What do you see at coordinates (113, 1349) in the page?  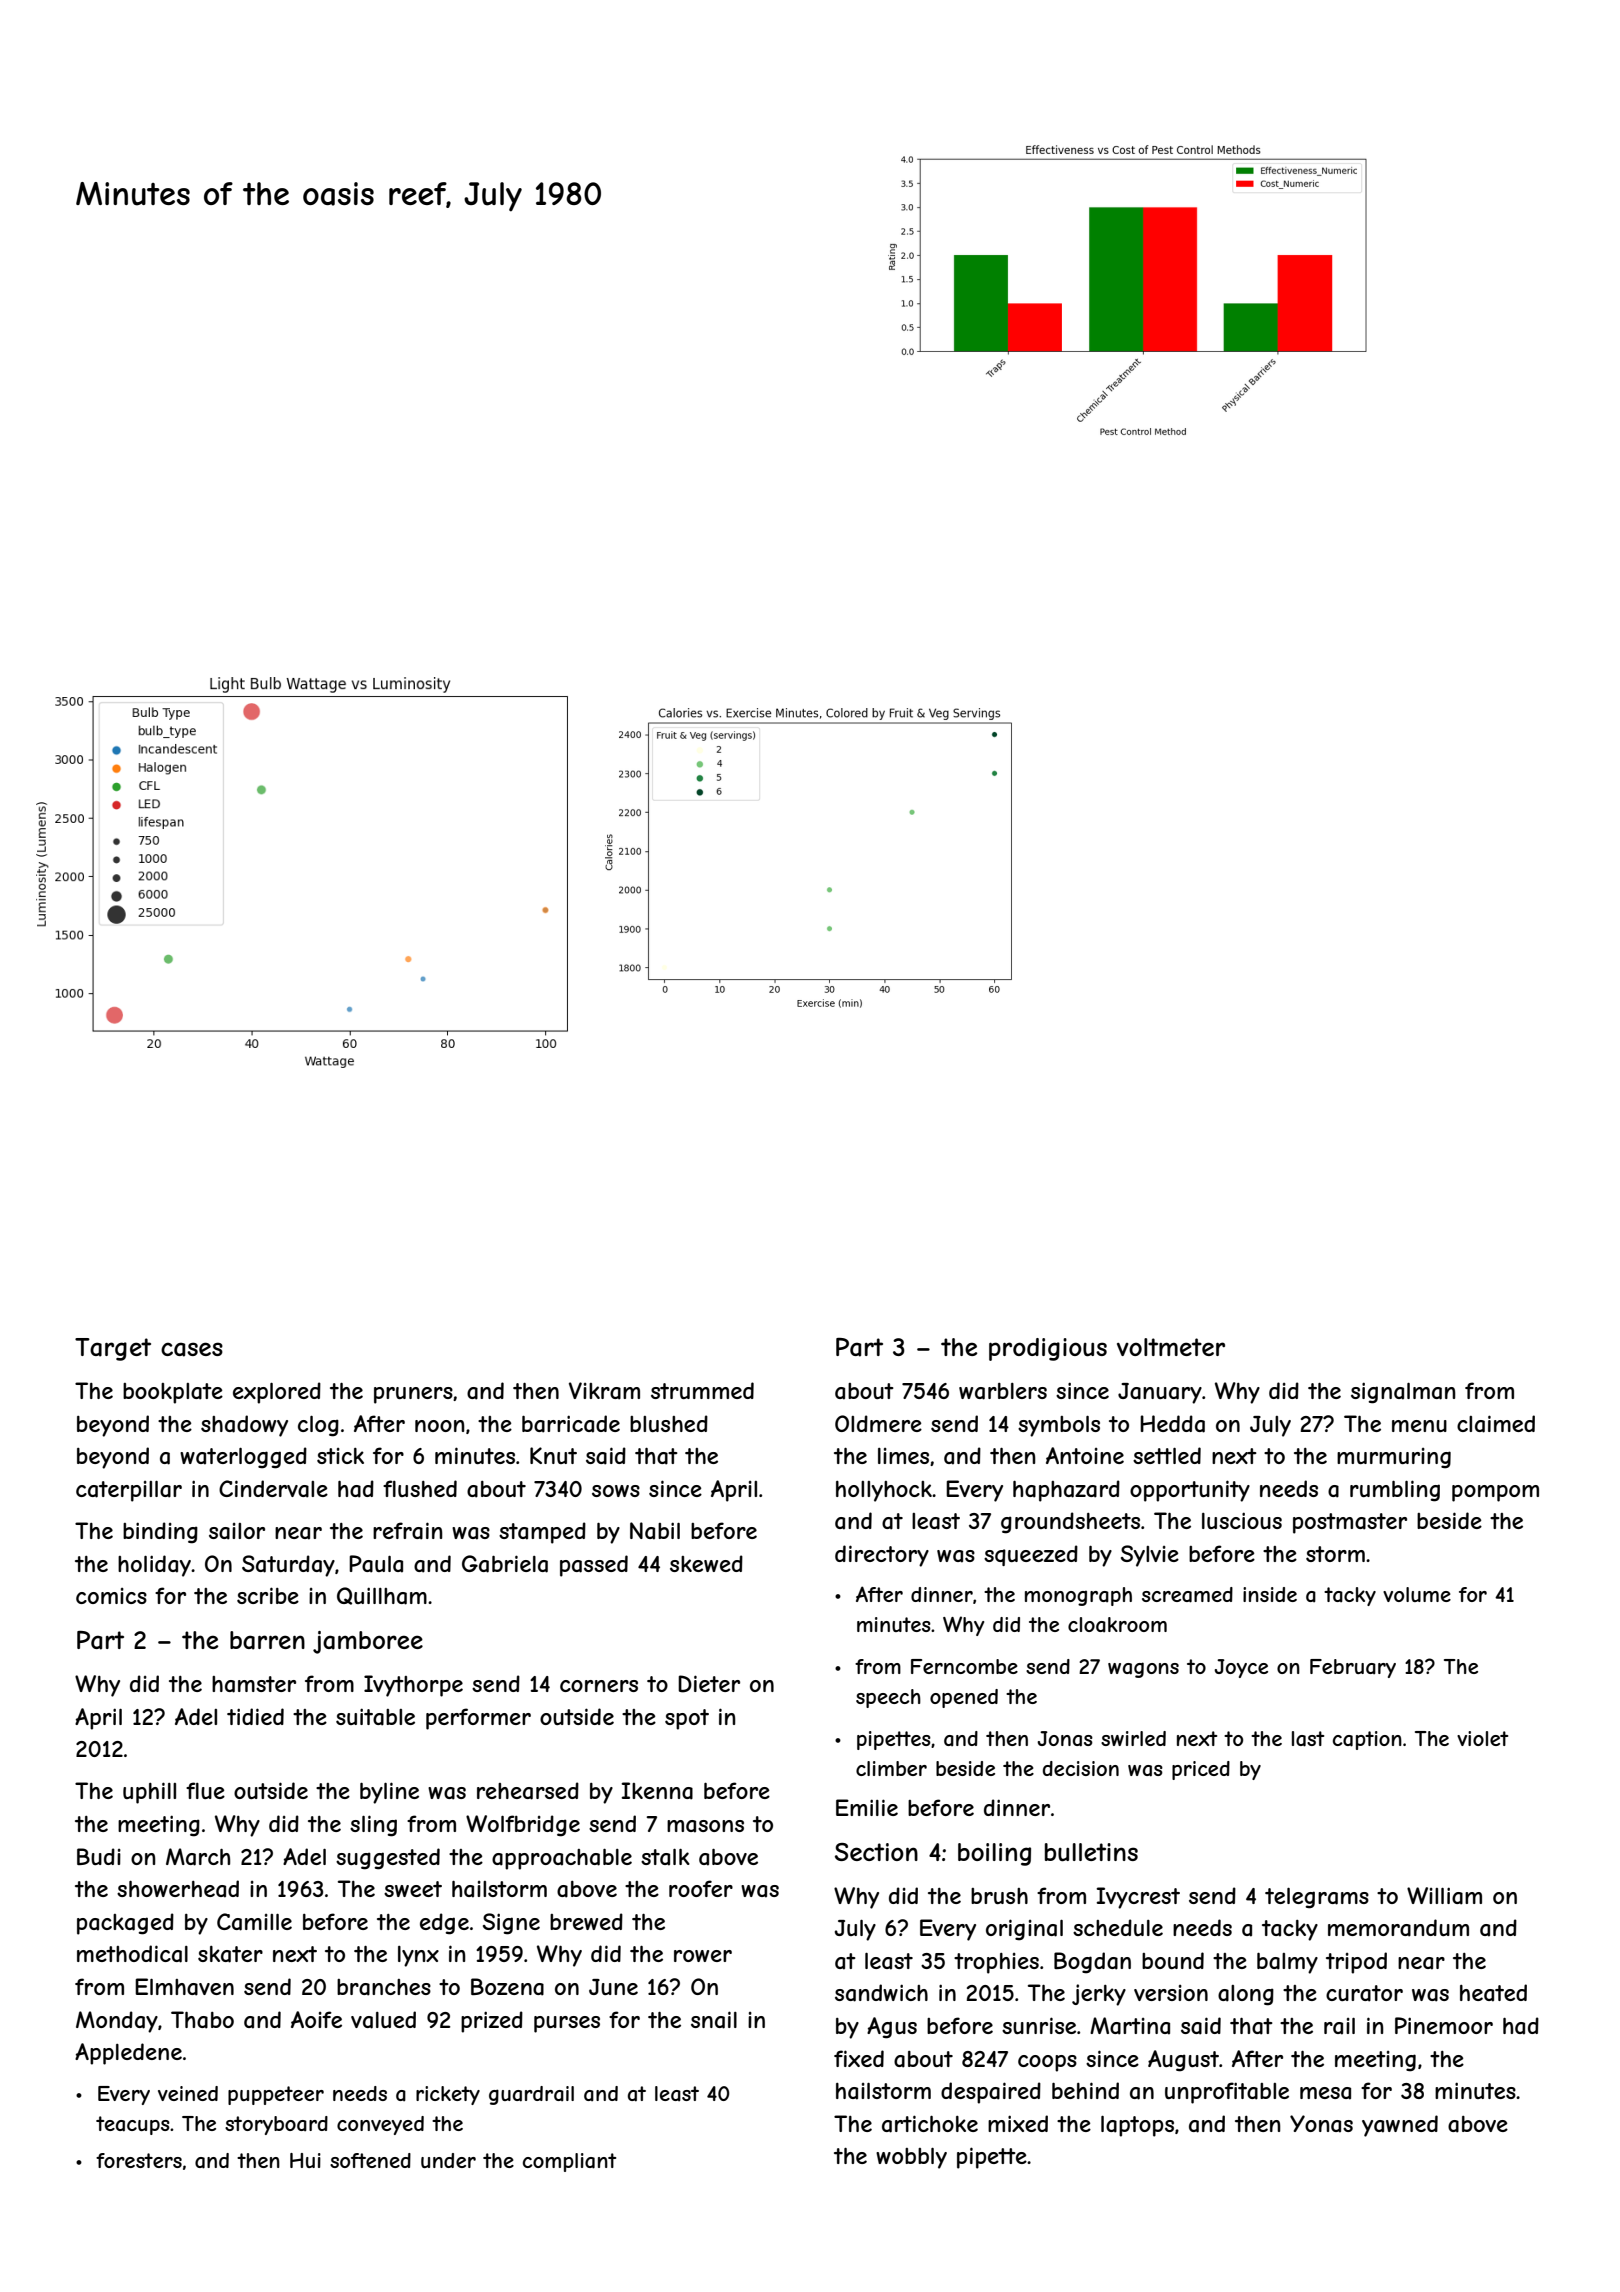 I see `Target` at bounding box center [113, 1349].
